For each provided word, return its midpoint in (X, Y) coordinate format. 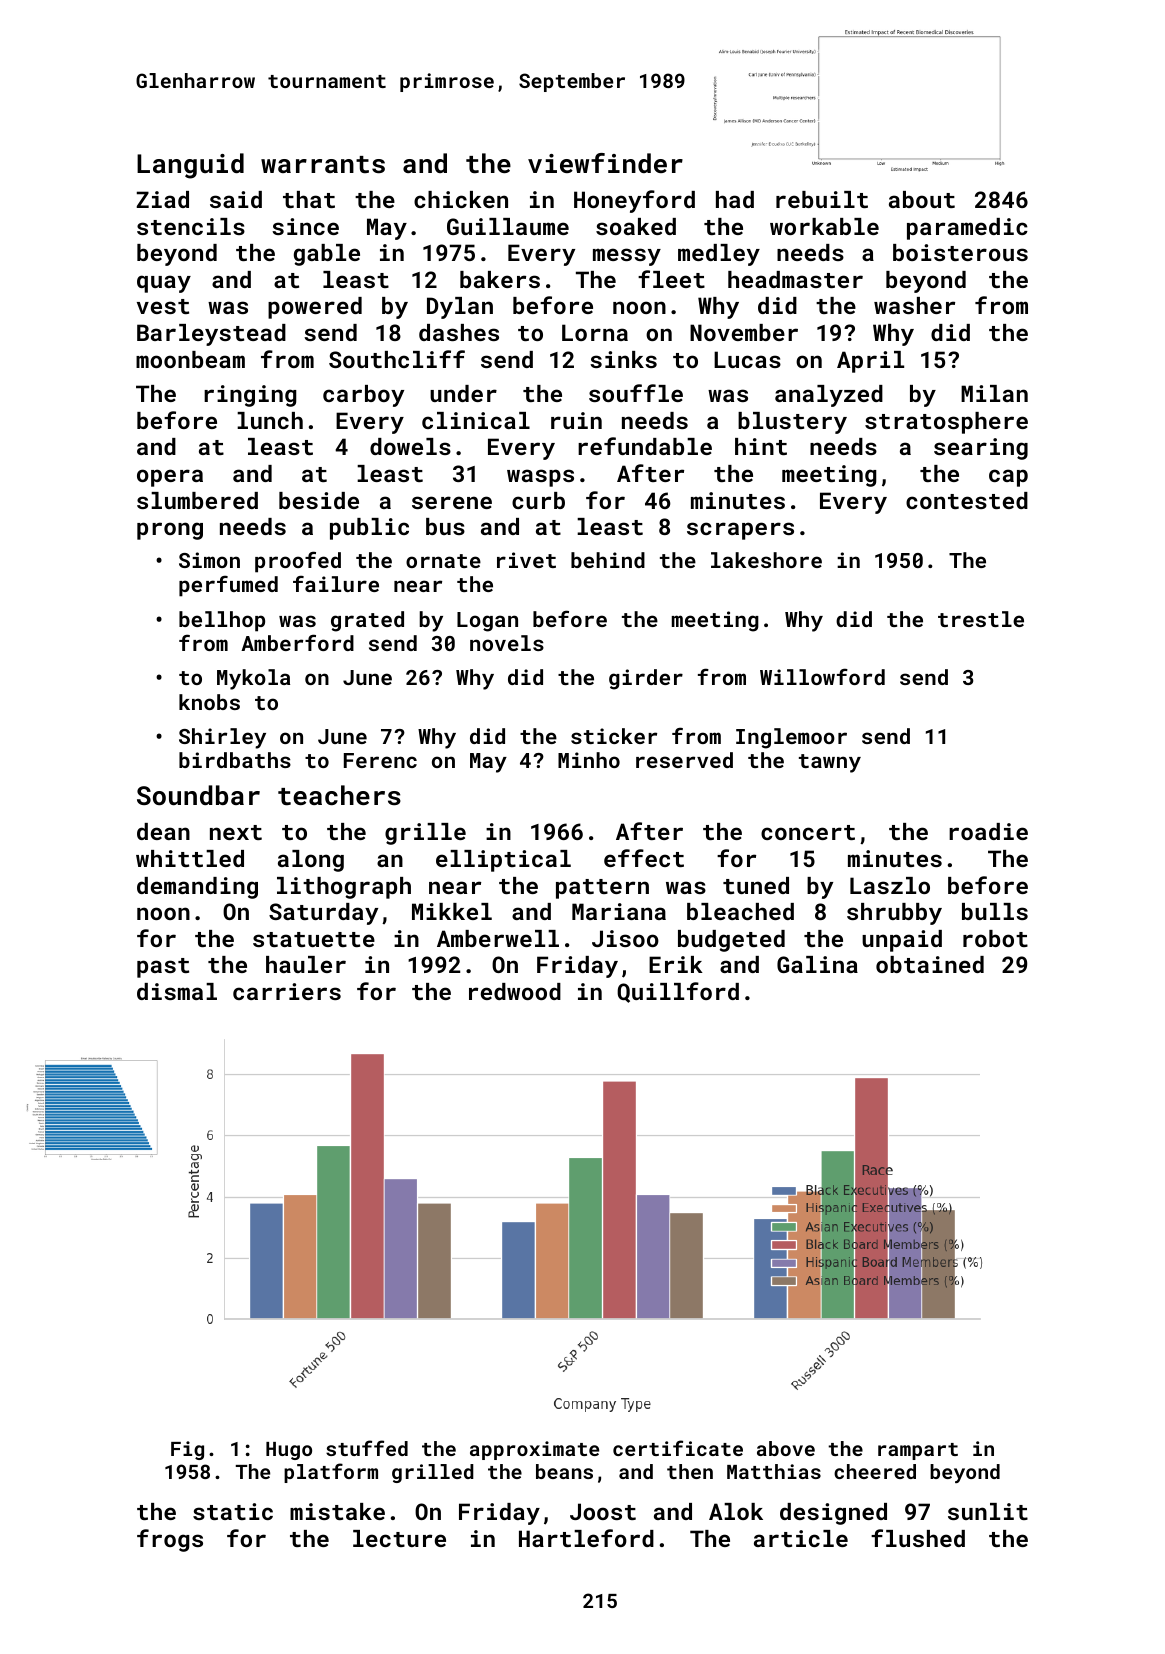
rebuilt (822, 199)
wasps (540, 478)
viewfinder (605, 163)
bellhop (222, 621)
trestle (981, 619)
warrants (323, 164)
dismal (177, 991)
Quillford (678, 992)
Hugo (289, 1451)
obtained (930, 964)
